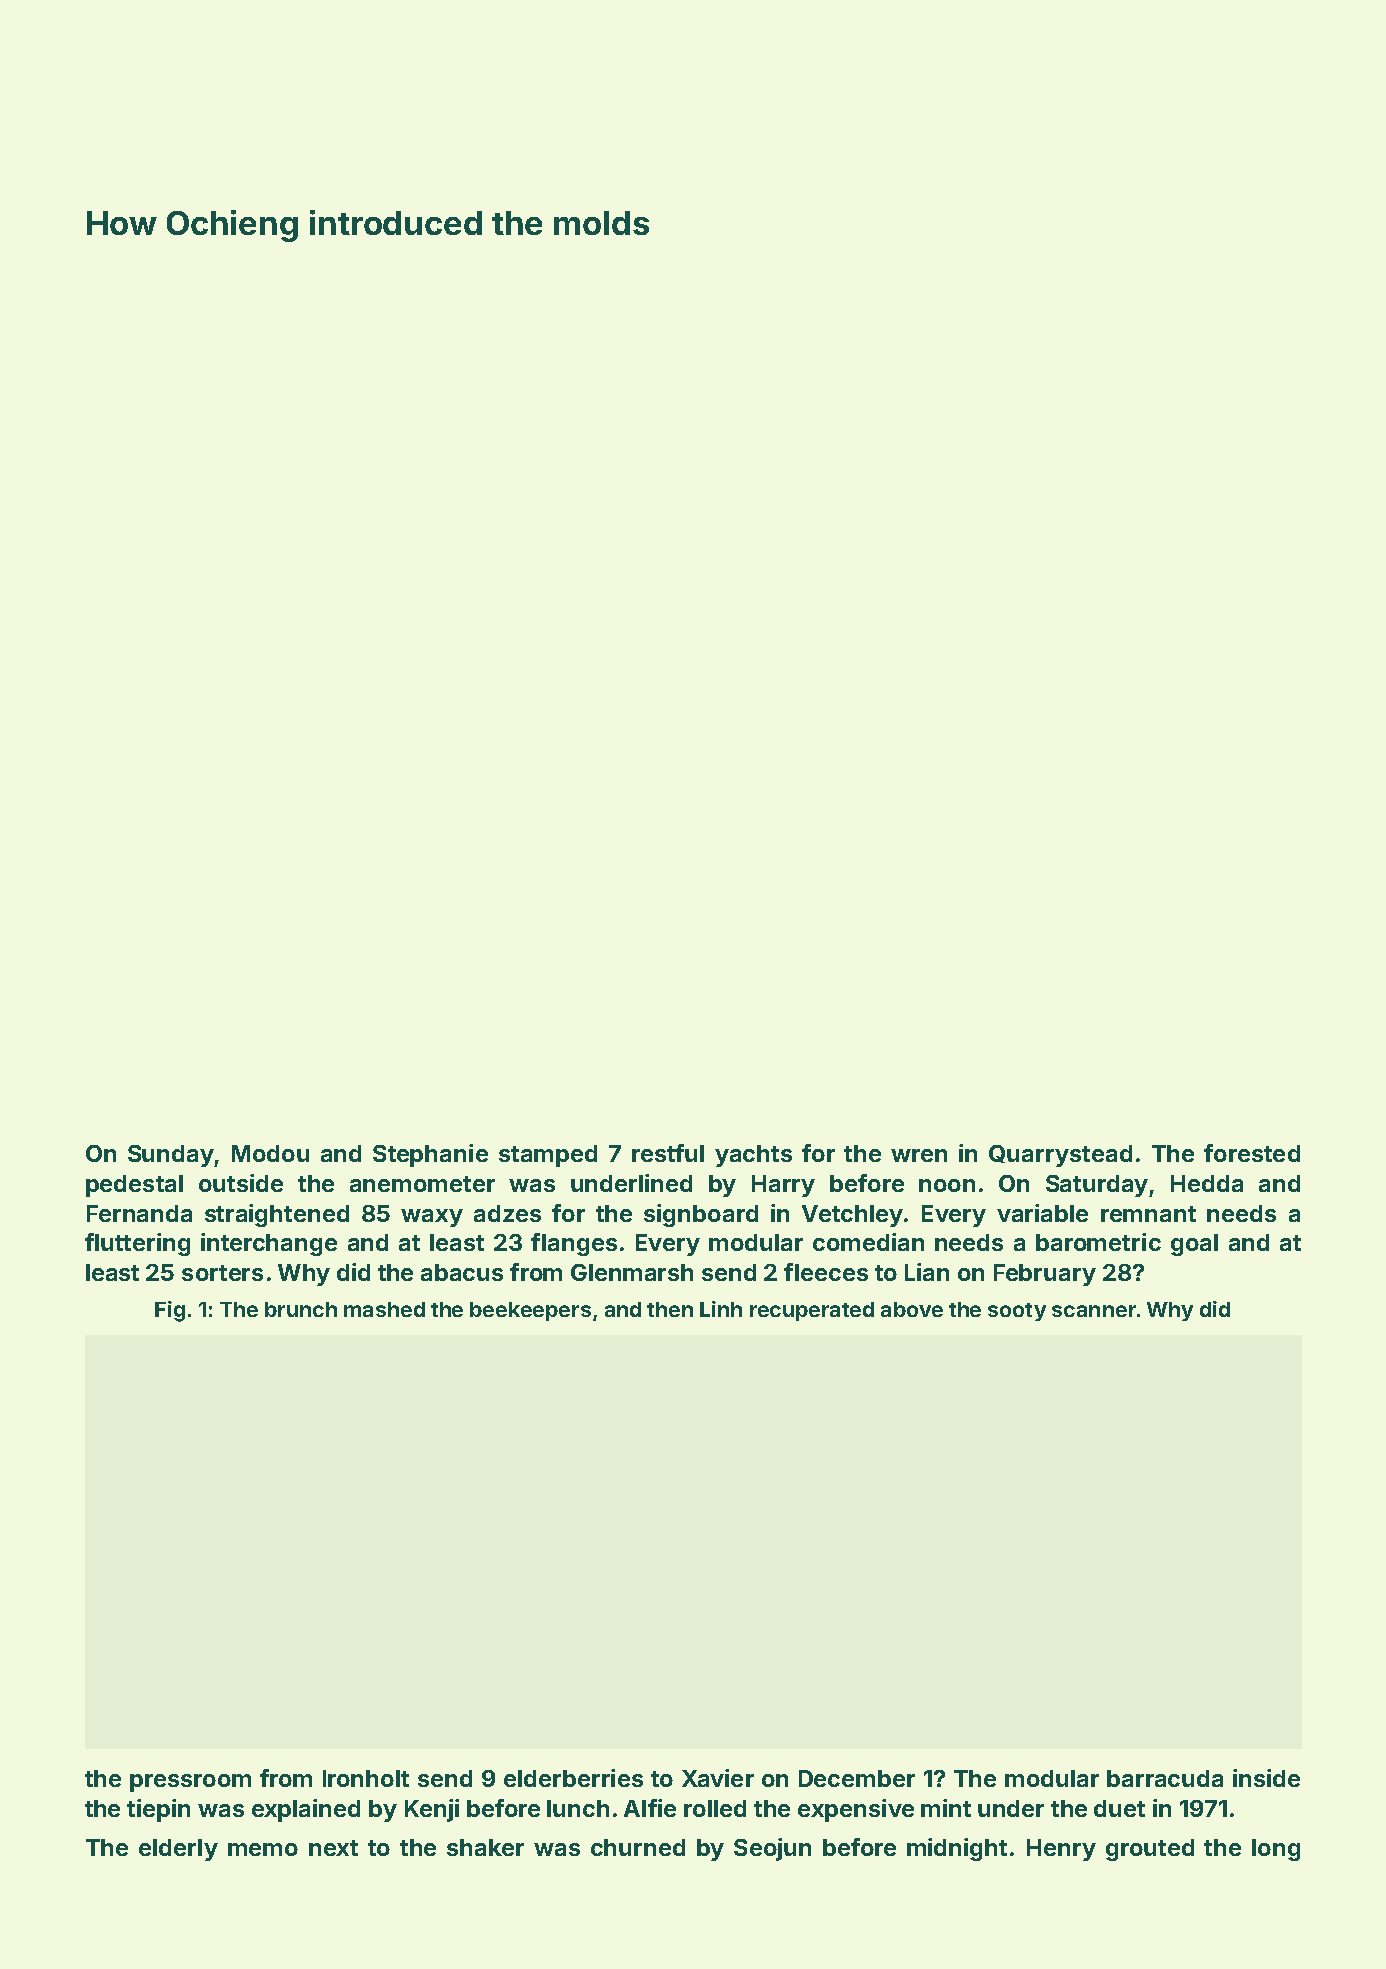  What do you see at coordinates (1266, 1778) in the page?
I see `inside` at bounding box center [1266, 1778].
